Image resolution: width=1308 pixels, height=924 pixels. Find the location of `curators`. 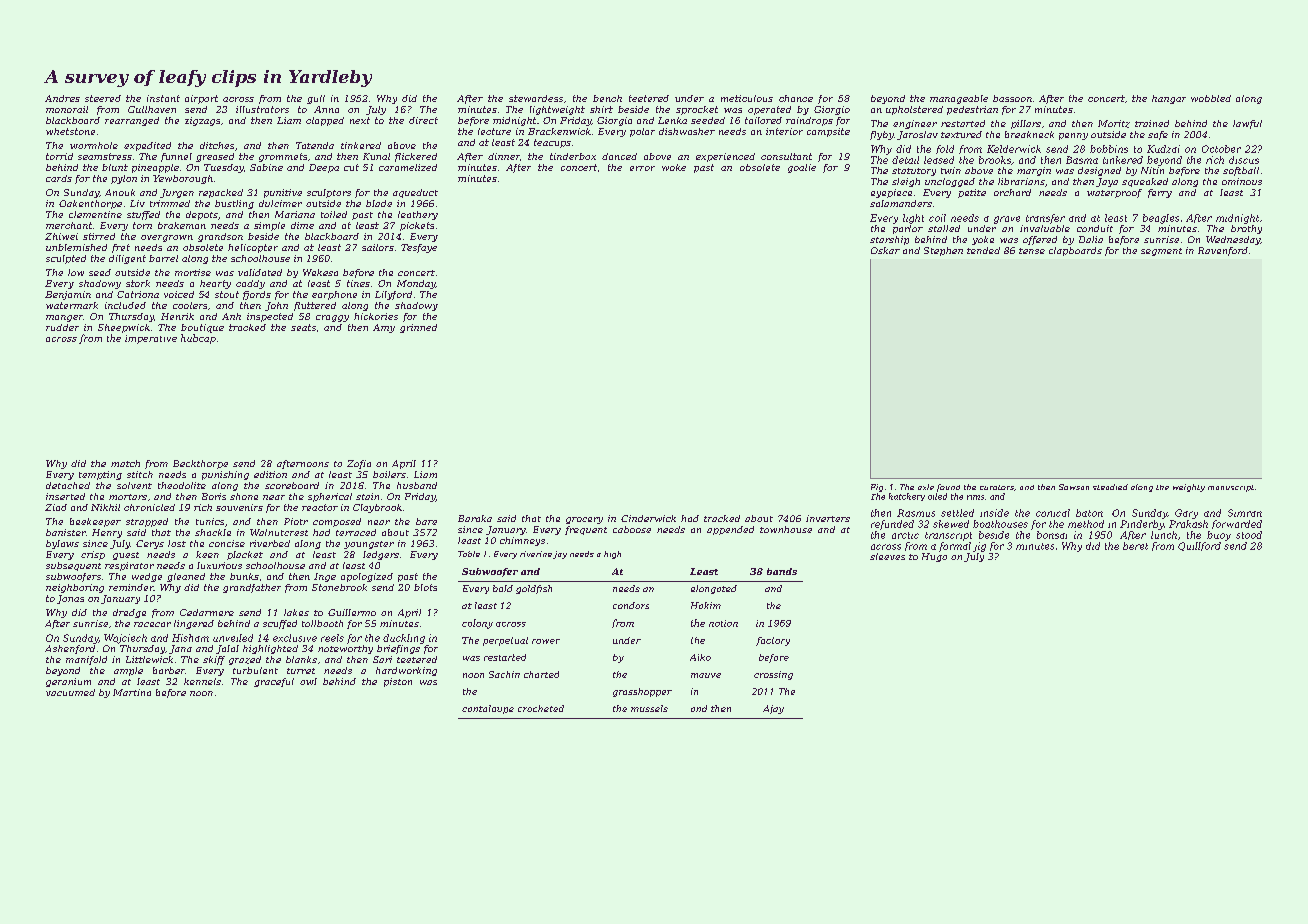

curators is located at coordinates (997, 487).
